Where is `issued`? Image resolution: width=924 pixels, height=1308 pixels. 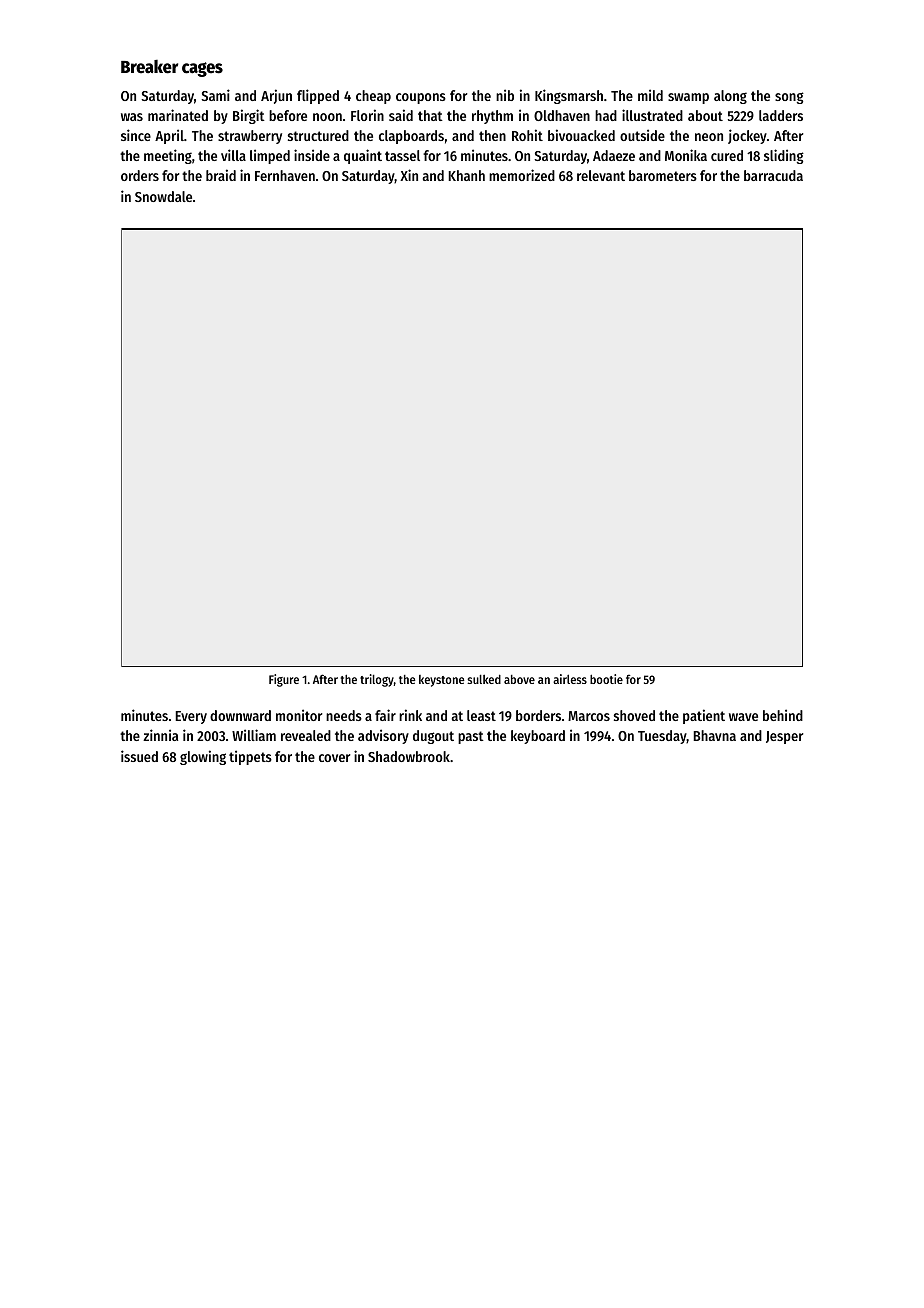 issued is located at coordinates (139, 756).
